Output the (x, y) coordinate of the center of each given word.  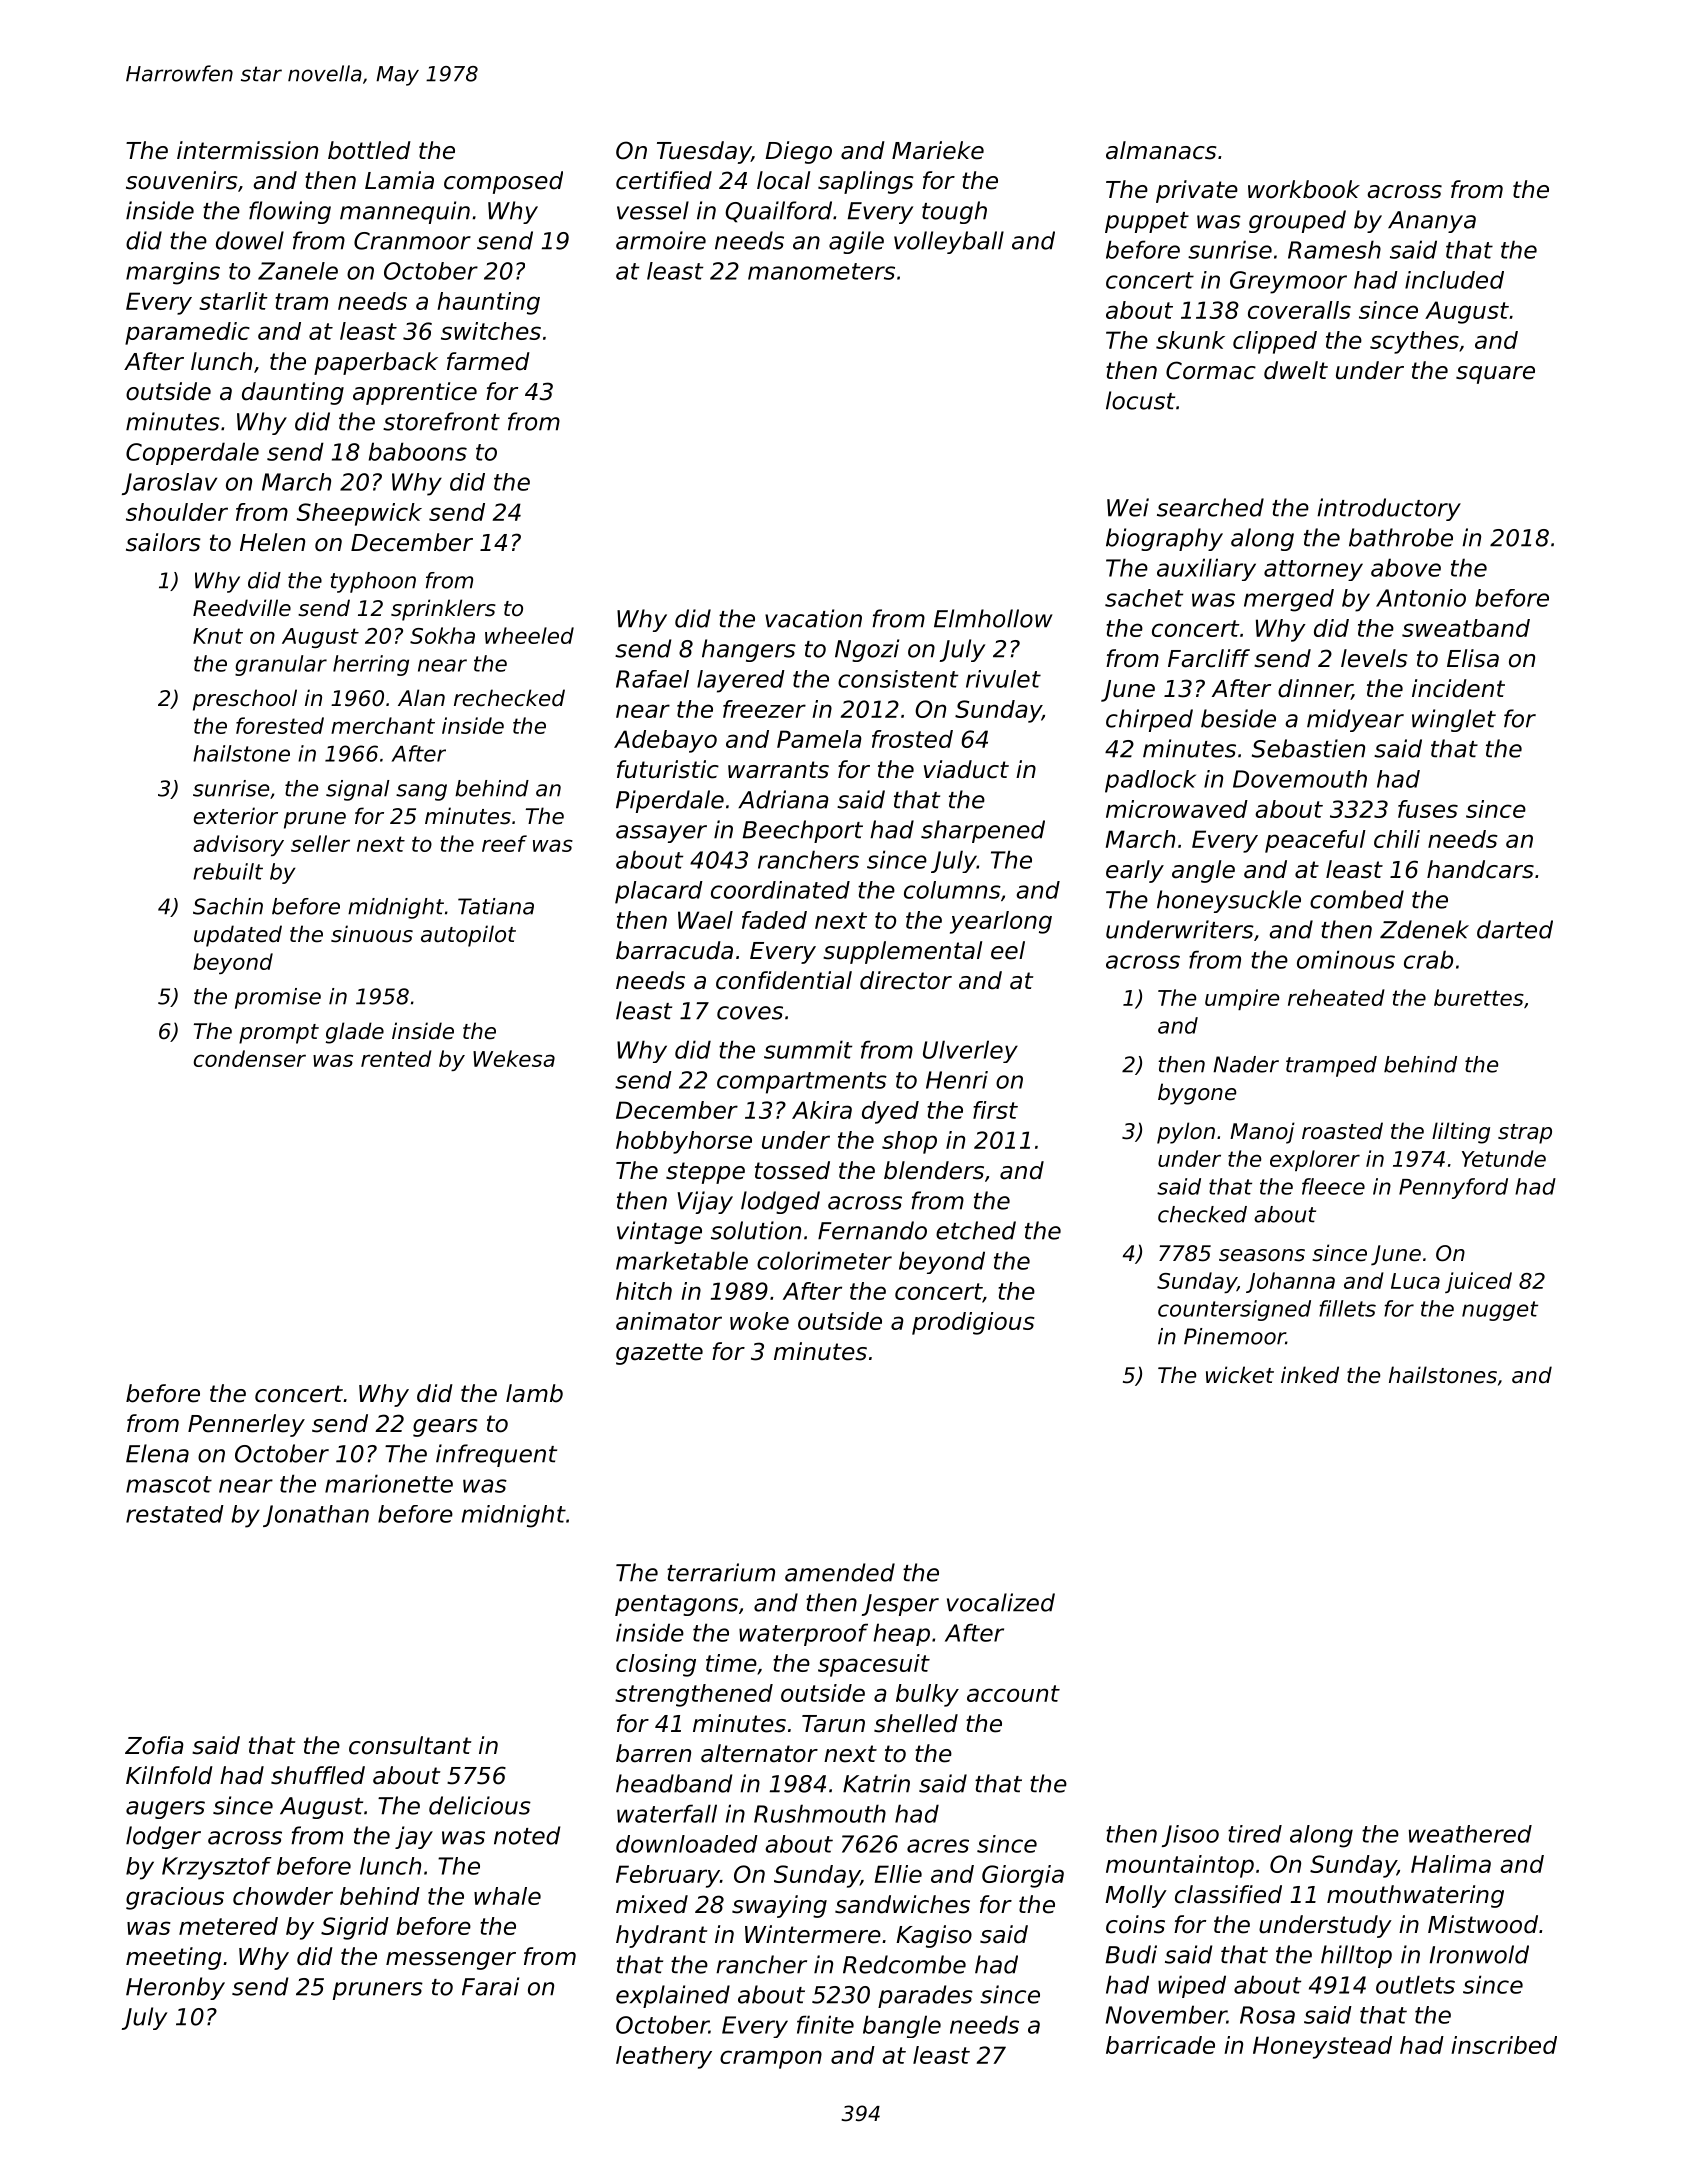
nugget (1500, 1311)
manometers (821, 271)
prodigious (973, 1323)
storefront (441, 421)
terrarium (721, 1572)
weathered (1470, 1834)
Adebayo (665, 741)
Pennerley (246, 1425)
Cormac (1211, 370)
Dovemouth (1300, 779)
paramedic (187, 333)
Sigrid (355, 1928)
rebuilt (228, 871)
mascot (169, 1484)
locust (1140, 400)
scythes (1414, 342)
